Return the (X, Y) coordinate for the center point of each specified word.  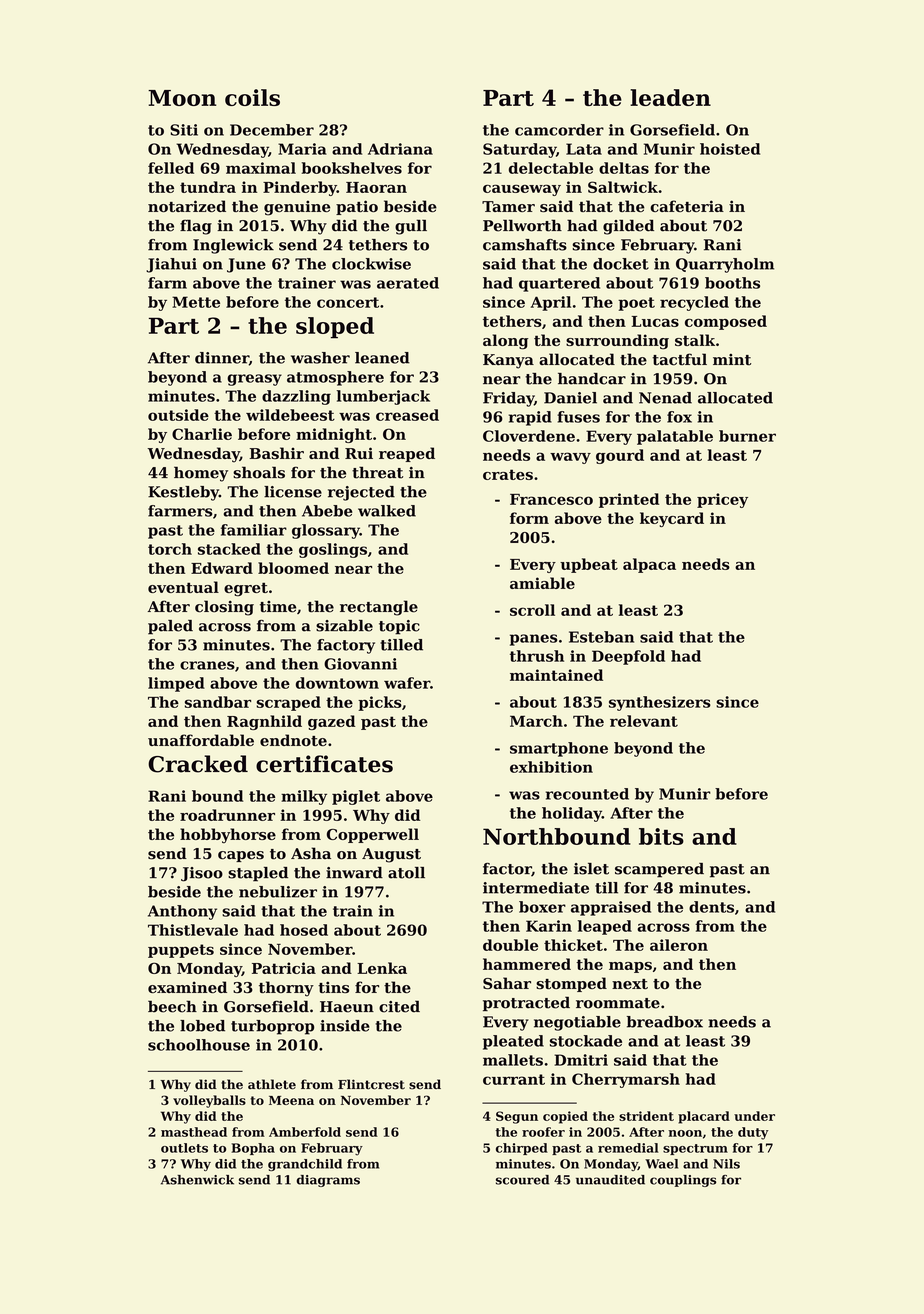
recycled (694, 303)
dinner (222, 358)
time (278, 607)
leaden (670, 97)
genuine (297, 208)
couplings (683, 1181)
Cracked (198, 764)
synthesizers (660, 703)
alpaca (649, 565)
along (505, 342)
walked (387, 511)
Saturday (519, 150)
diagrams (328, 1181)
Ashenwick (197, 1180)
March (536, 721)
